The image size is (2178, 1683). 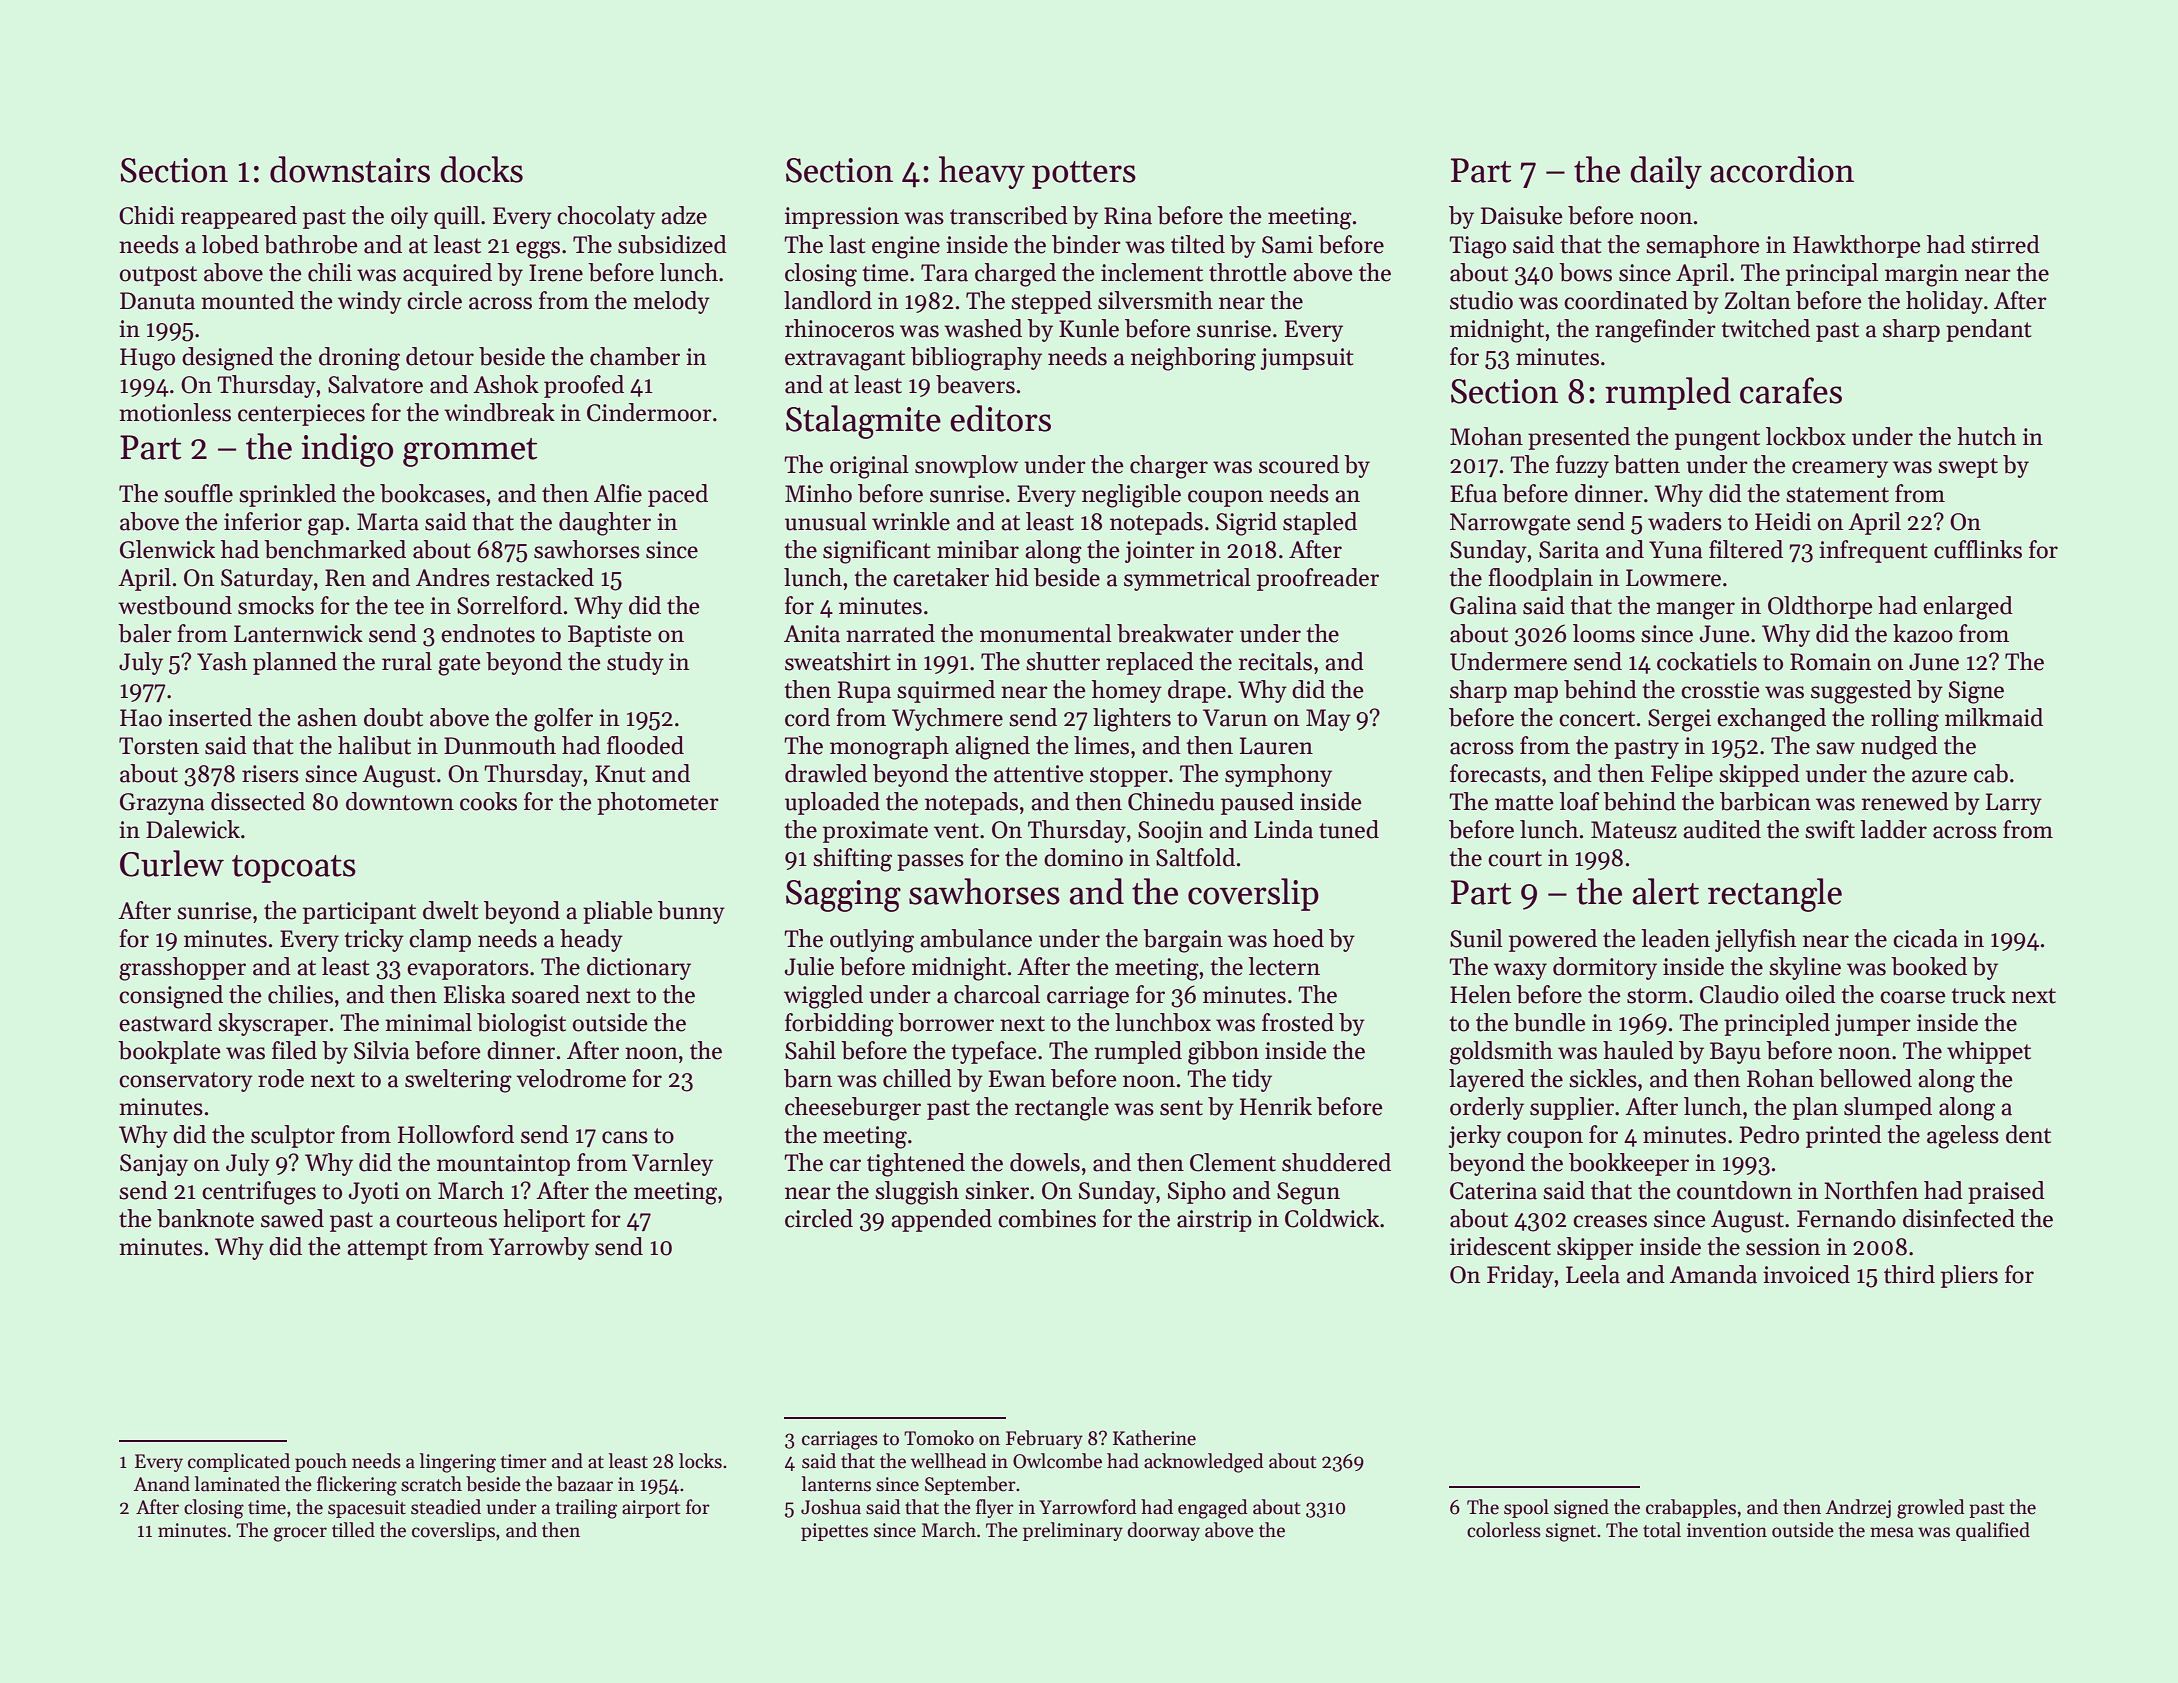 What do you see at coordinates (1610, 1221) in the page?
I see `creases` at bounding box center [1610, 1221].
